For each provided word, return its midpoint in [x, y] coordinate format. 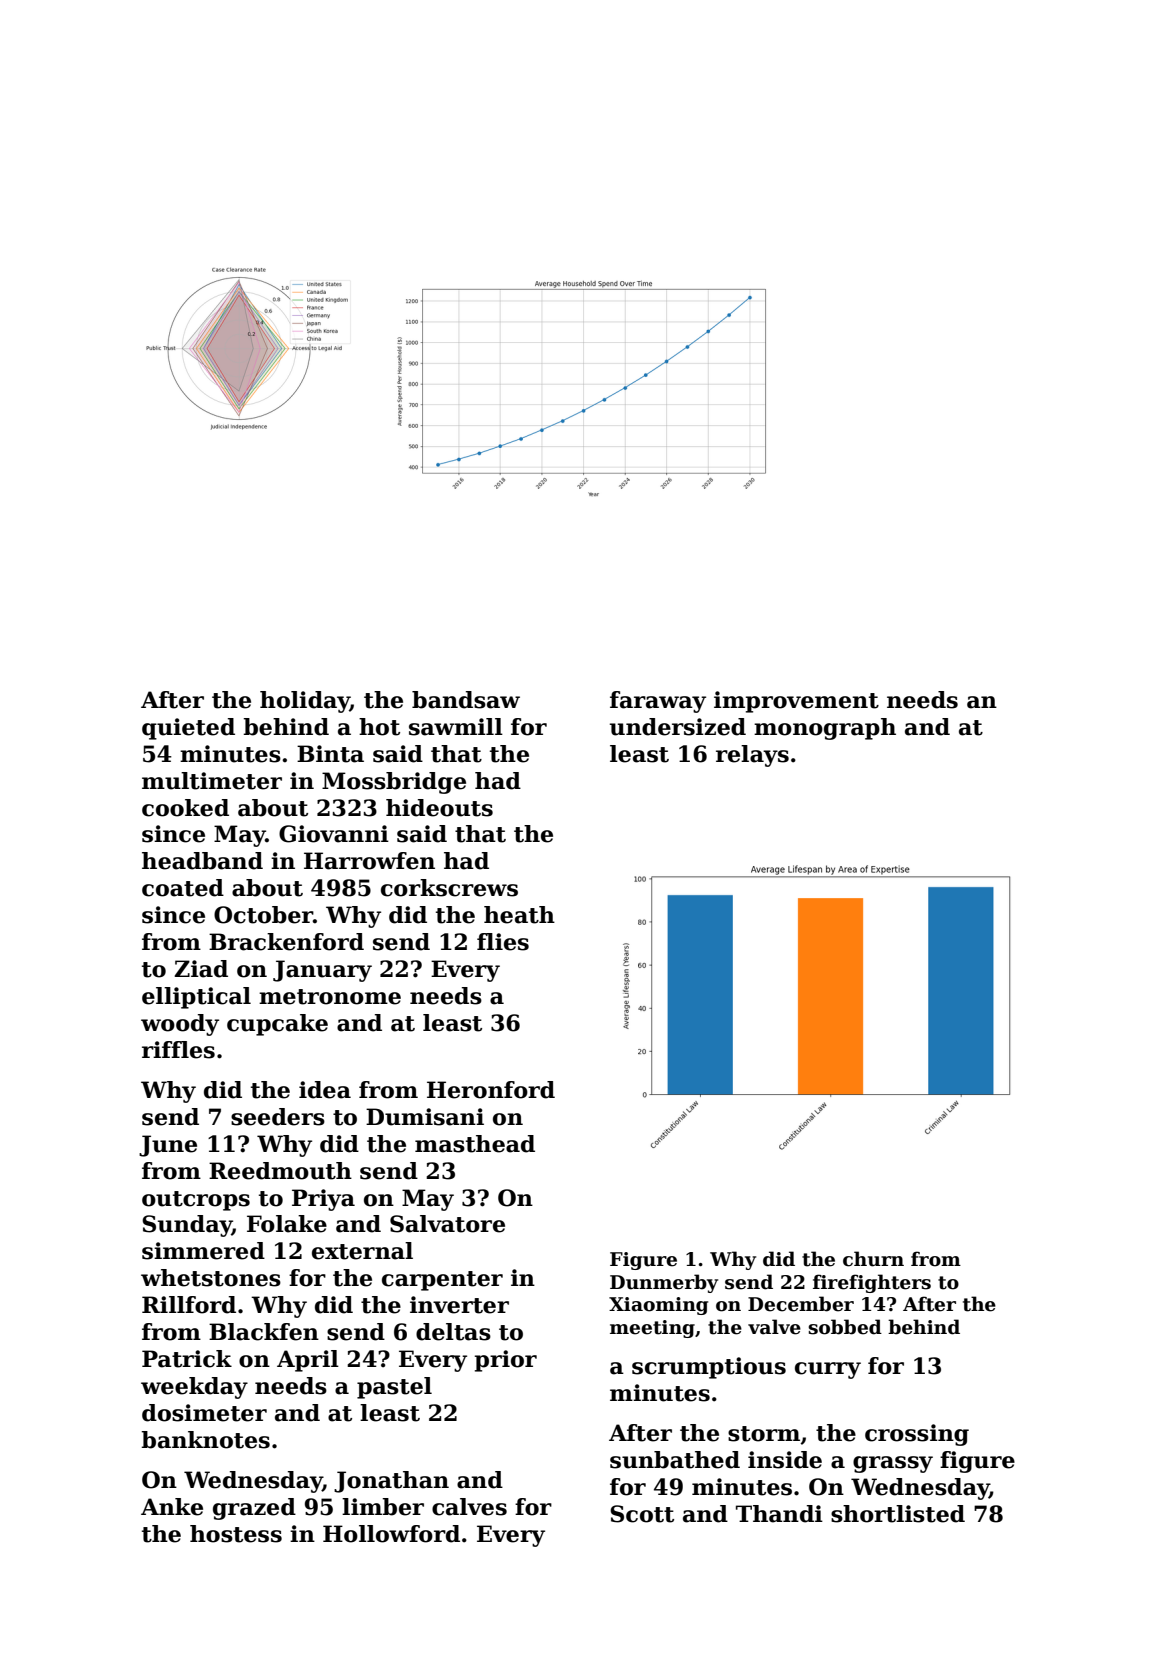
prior [506, 1361]
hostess [236, 1534]
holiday [305, 702]
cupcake [277, 1025]
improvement [796, 702]
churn [873, 1259]
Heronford [491, 1090]
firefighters [872, 1283]
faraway [658, 702]
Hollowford [391, 1534]
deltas [453, 1332]
